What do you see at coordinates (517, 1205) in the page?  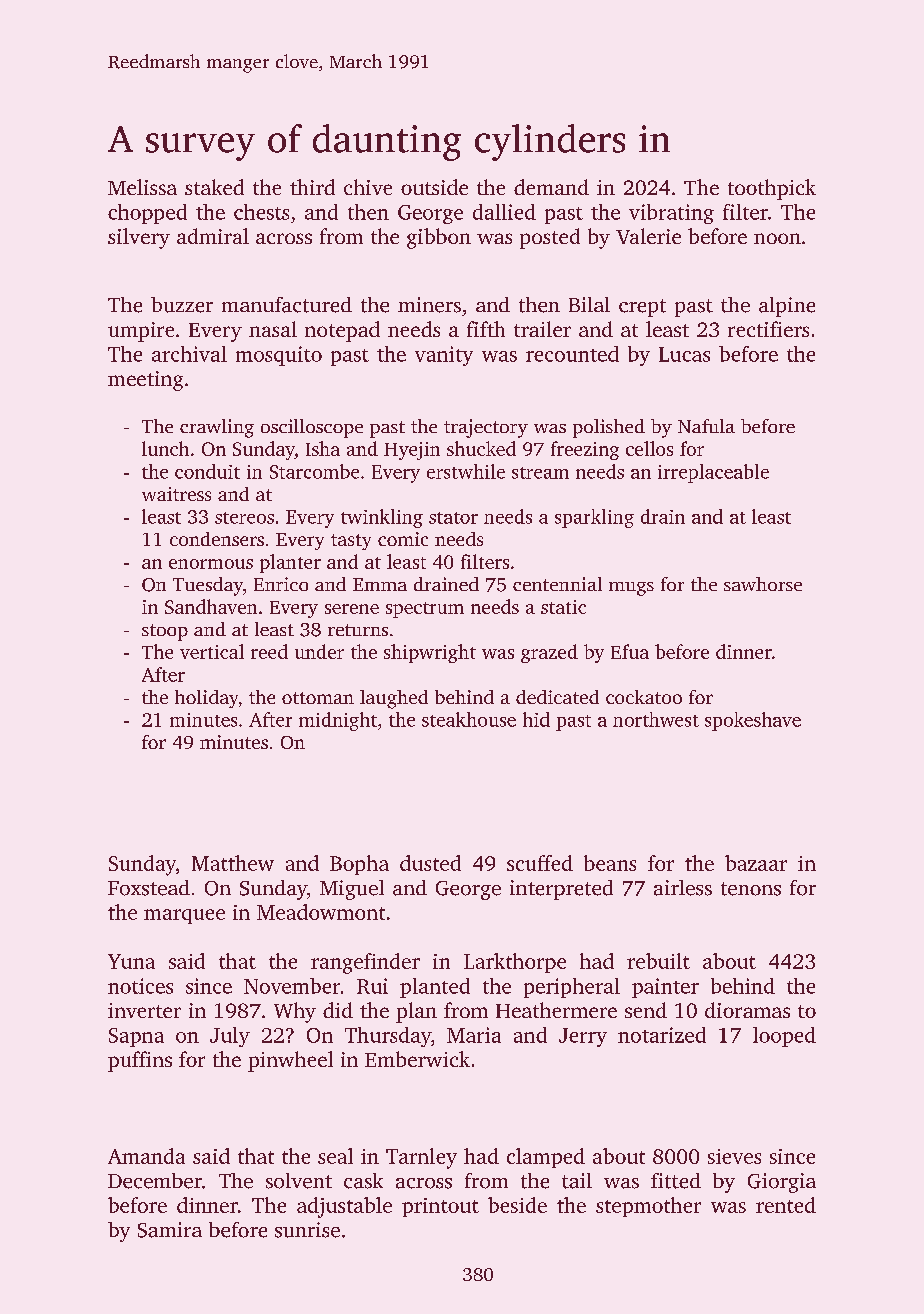 I see `beside` at bounding box center [517, 1205].
